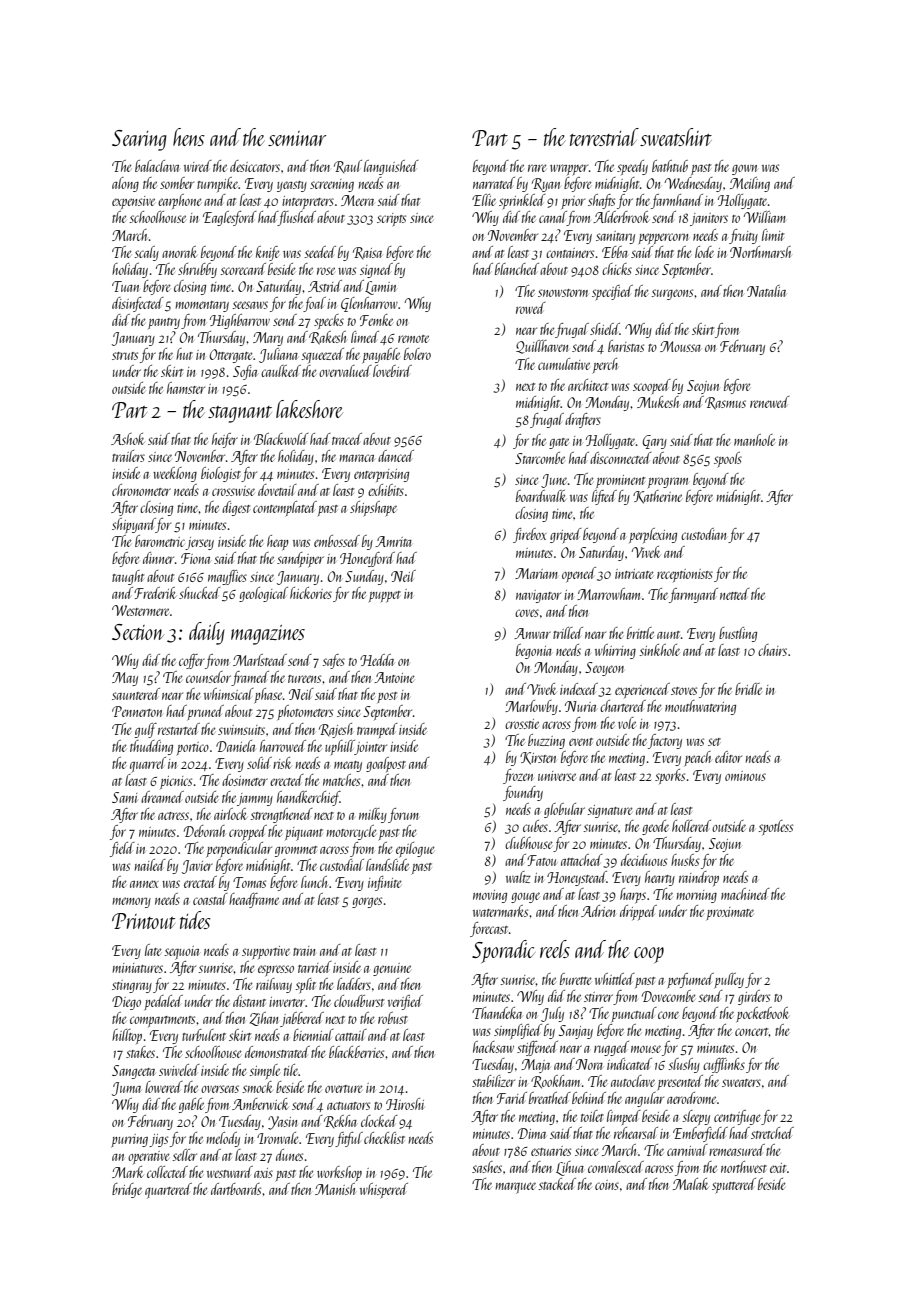  I want to click on trailers, so click(128, 456).
